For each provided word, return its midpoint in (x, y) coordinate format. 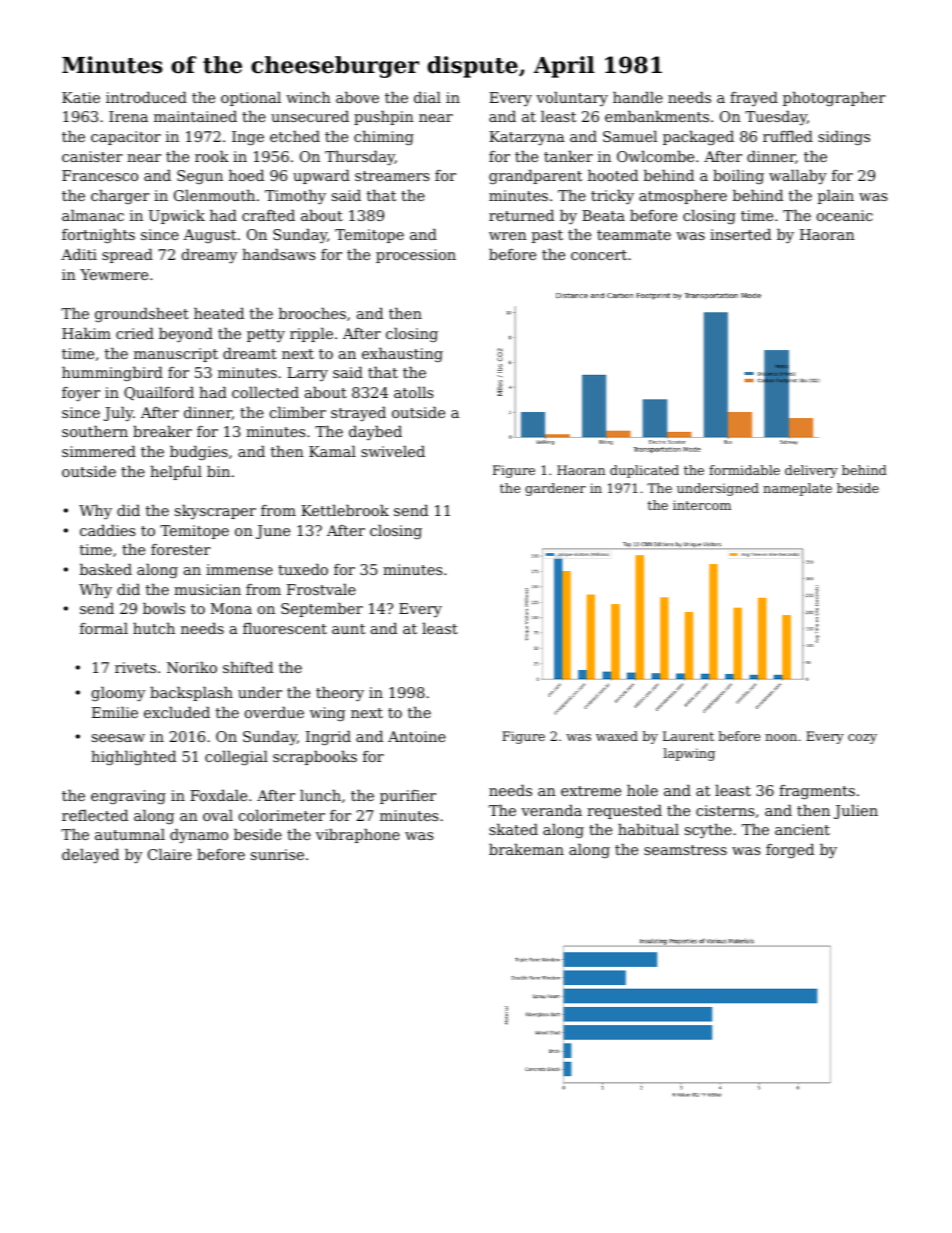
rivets (135, 667)
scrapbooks (315, 758)
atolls (413, 392)
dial (427, 97)
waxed (617, 736)
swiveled (393, 451)
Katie (81, 97)
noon (781, 737)
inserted (740, 234)
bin (218, 471)
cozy (862, 739)
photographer (834, 99)
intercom (702, 505)
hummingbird (112, 374)
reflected (95, 815)
